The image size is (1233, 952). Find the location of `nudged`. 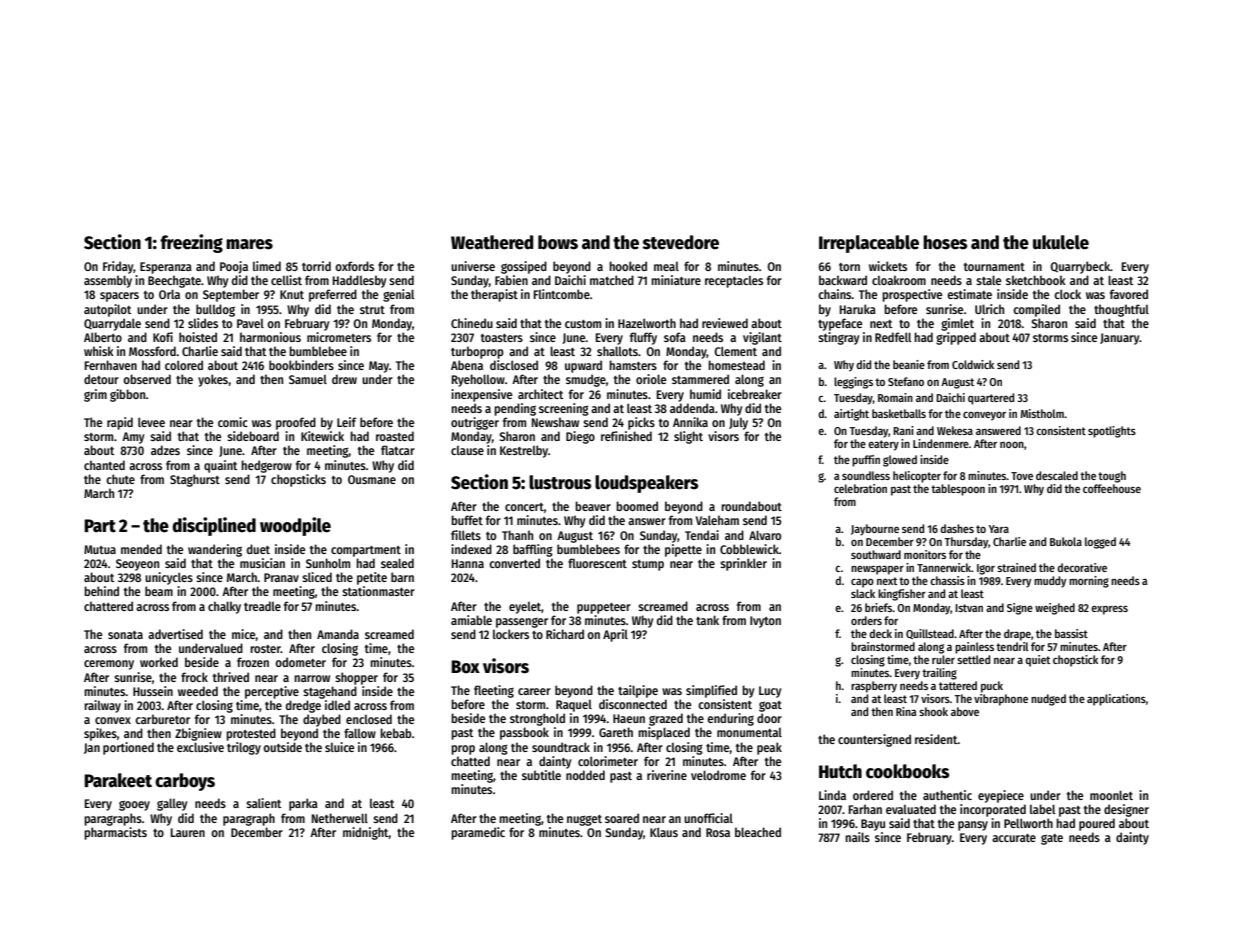

nudged is located at coordinates (1048, 700).
